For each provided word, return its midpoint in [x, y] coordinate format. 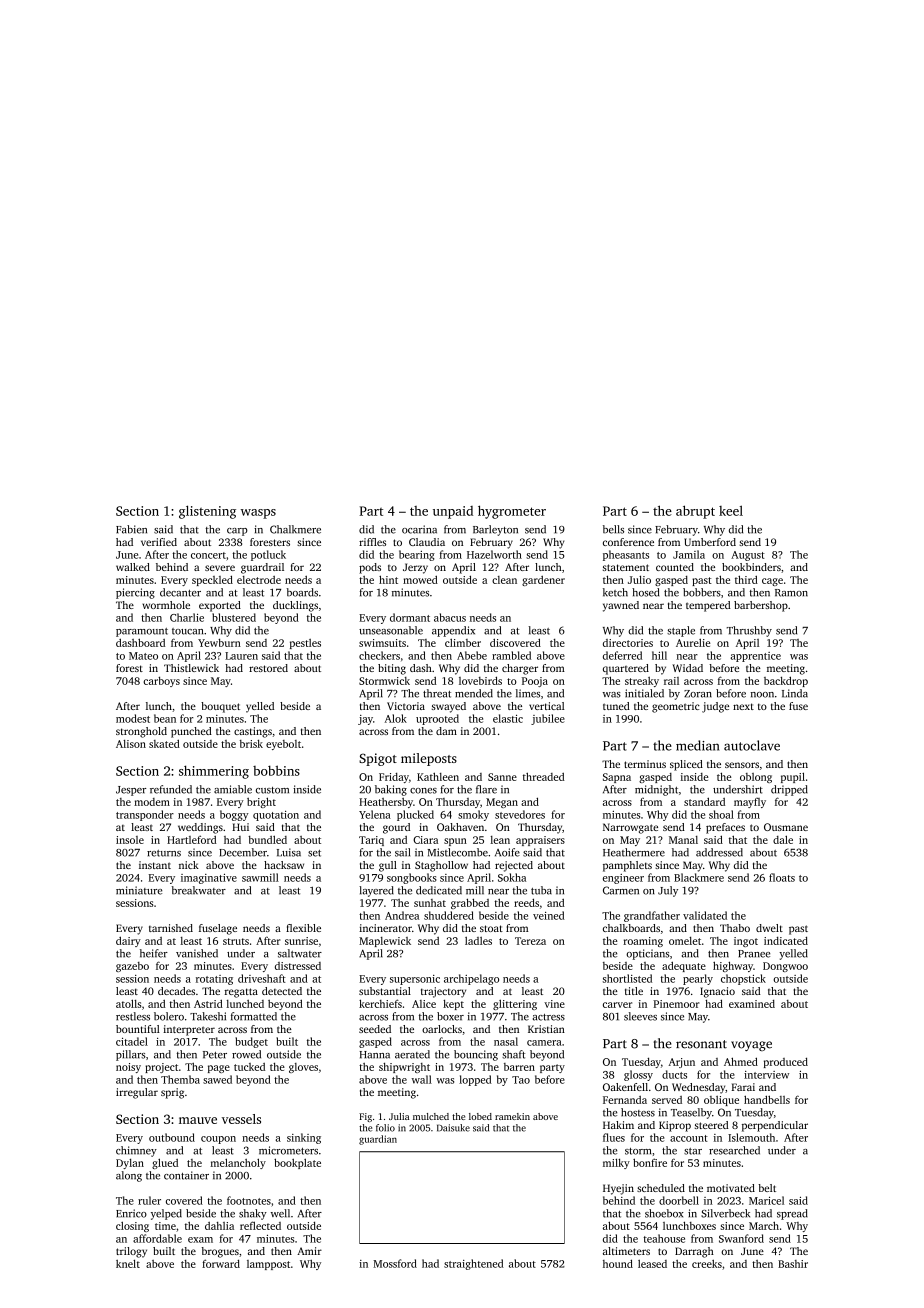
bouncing [476, 1055]
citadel [132, 1041]
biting [392, 669]
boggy [234, 815]
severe [220, 568]
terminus [645, 764]
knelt [128, 1263]
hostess [638, 1112]
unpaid [453, 512]
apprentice [755, 657]
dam [446, 731]
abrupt [695, 512]
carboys [161, 682]
